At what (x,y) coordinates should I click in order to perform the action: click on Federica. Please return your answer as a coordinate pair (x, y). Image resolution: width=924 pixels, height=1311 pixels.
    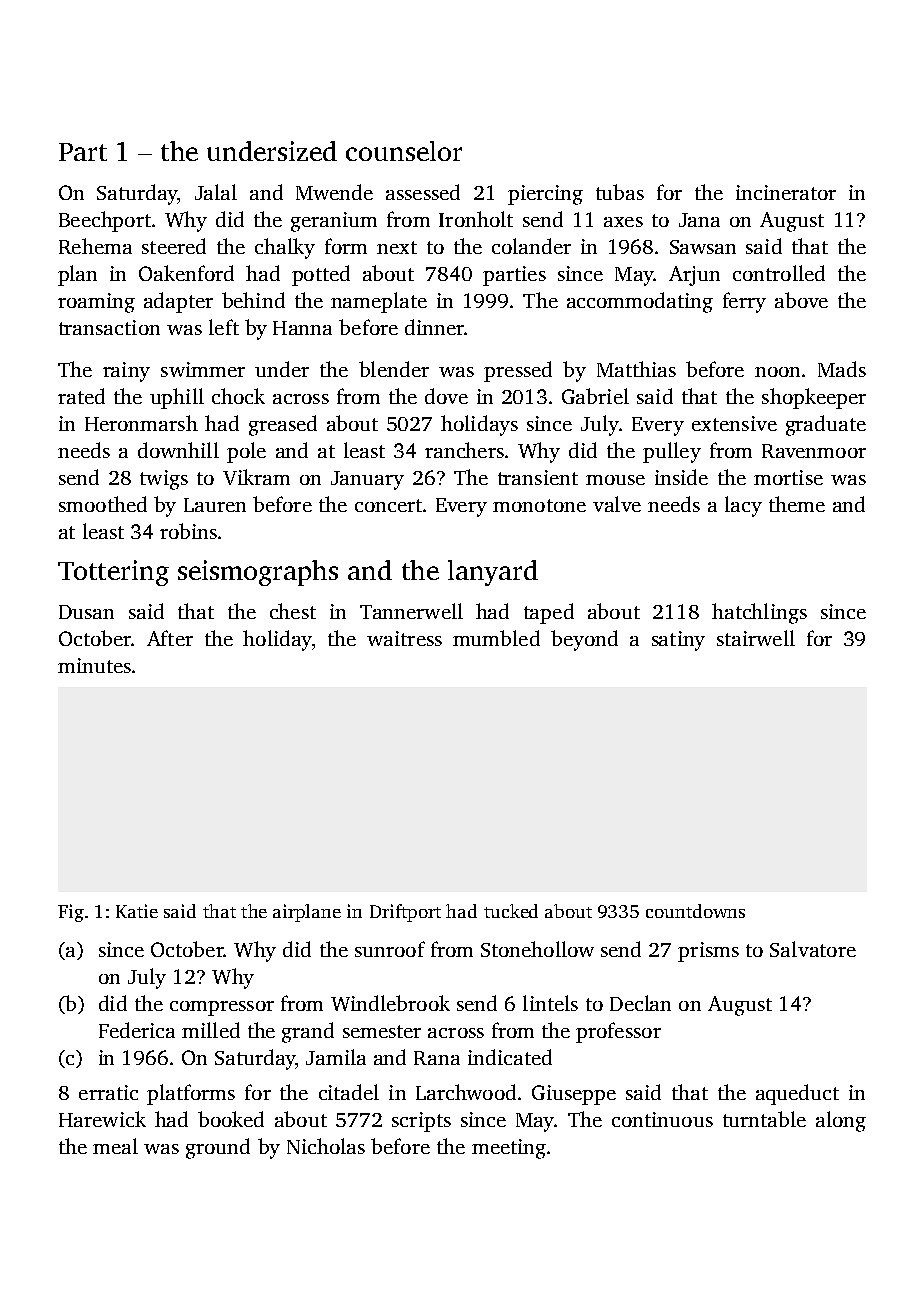
    Looking at the image, I should click on (137, 1030).
